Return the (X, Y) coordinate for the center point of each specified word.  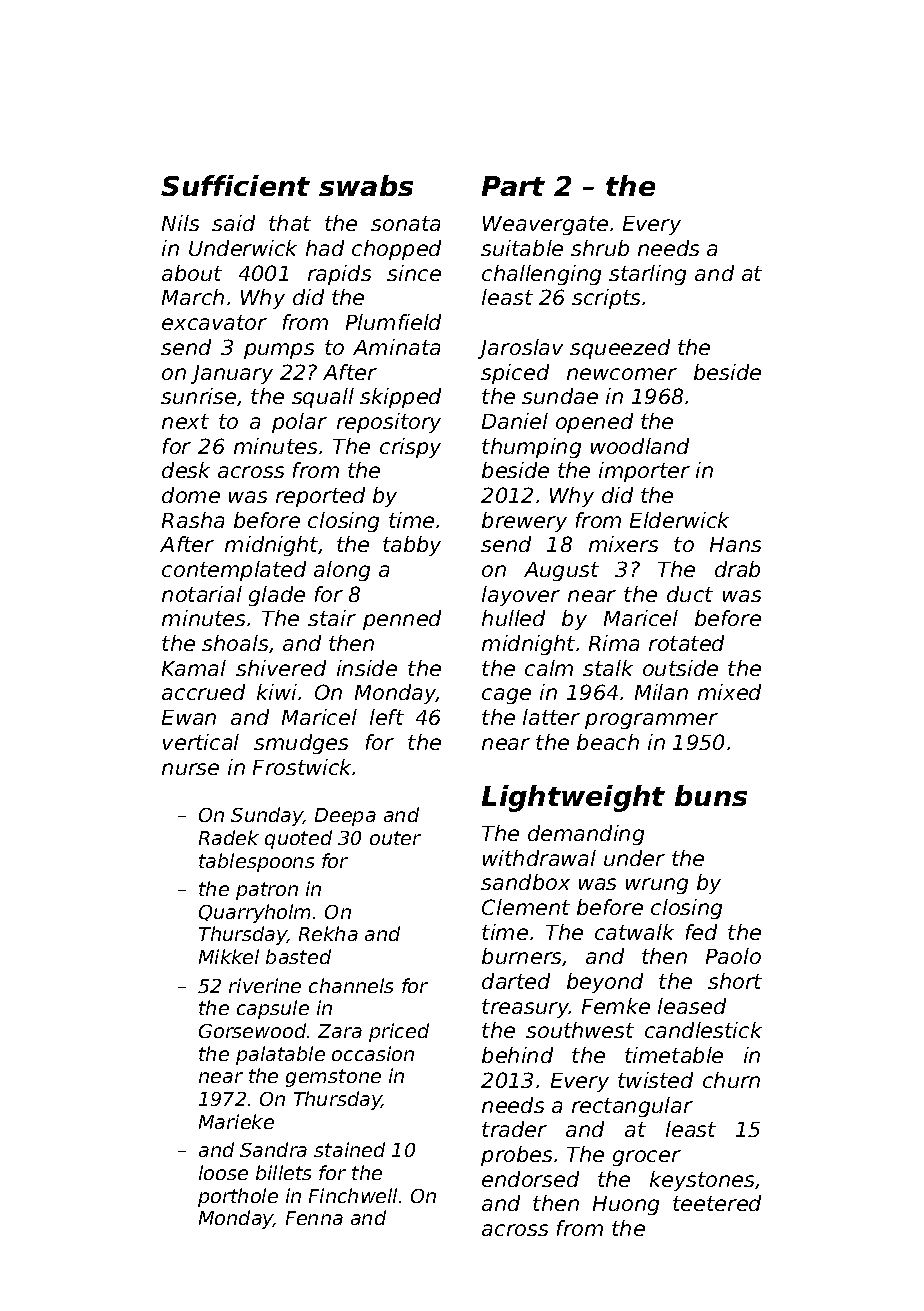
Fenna (314, 1218)
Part (513, 186)
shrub (600, 248)
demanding (586, 835)
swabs (366, 185)
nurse (190, 769)
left (387, 717)
